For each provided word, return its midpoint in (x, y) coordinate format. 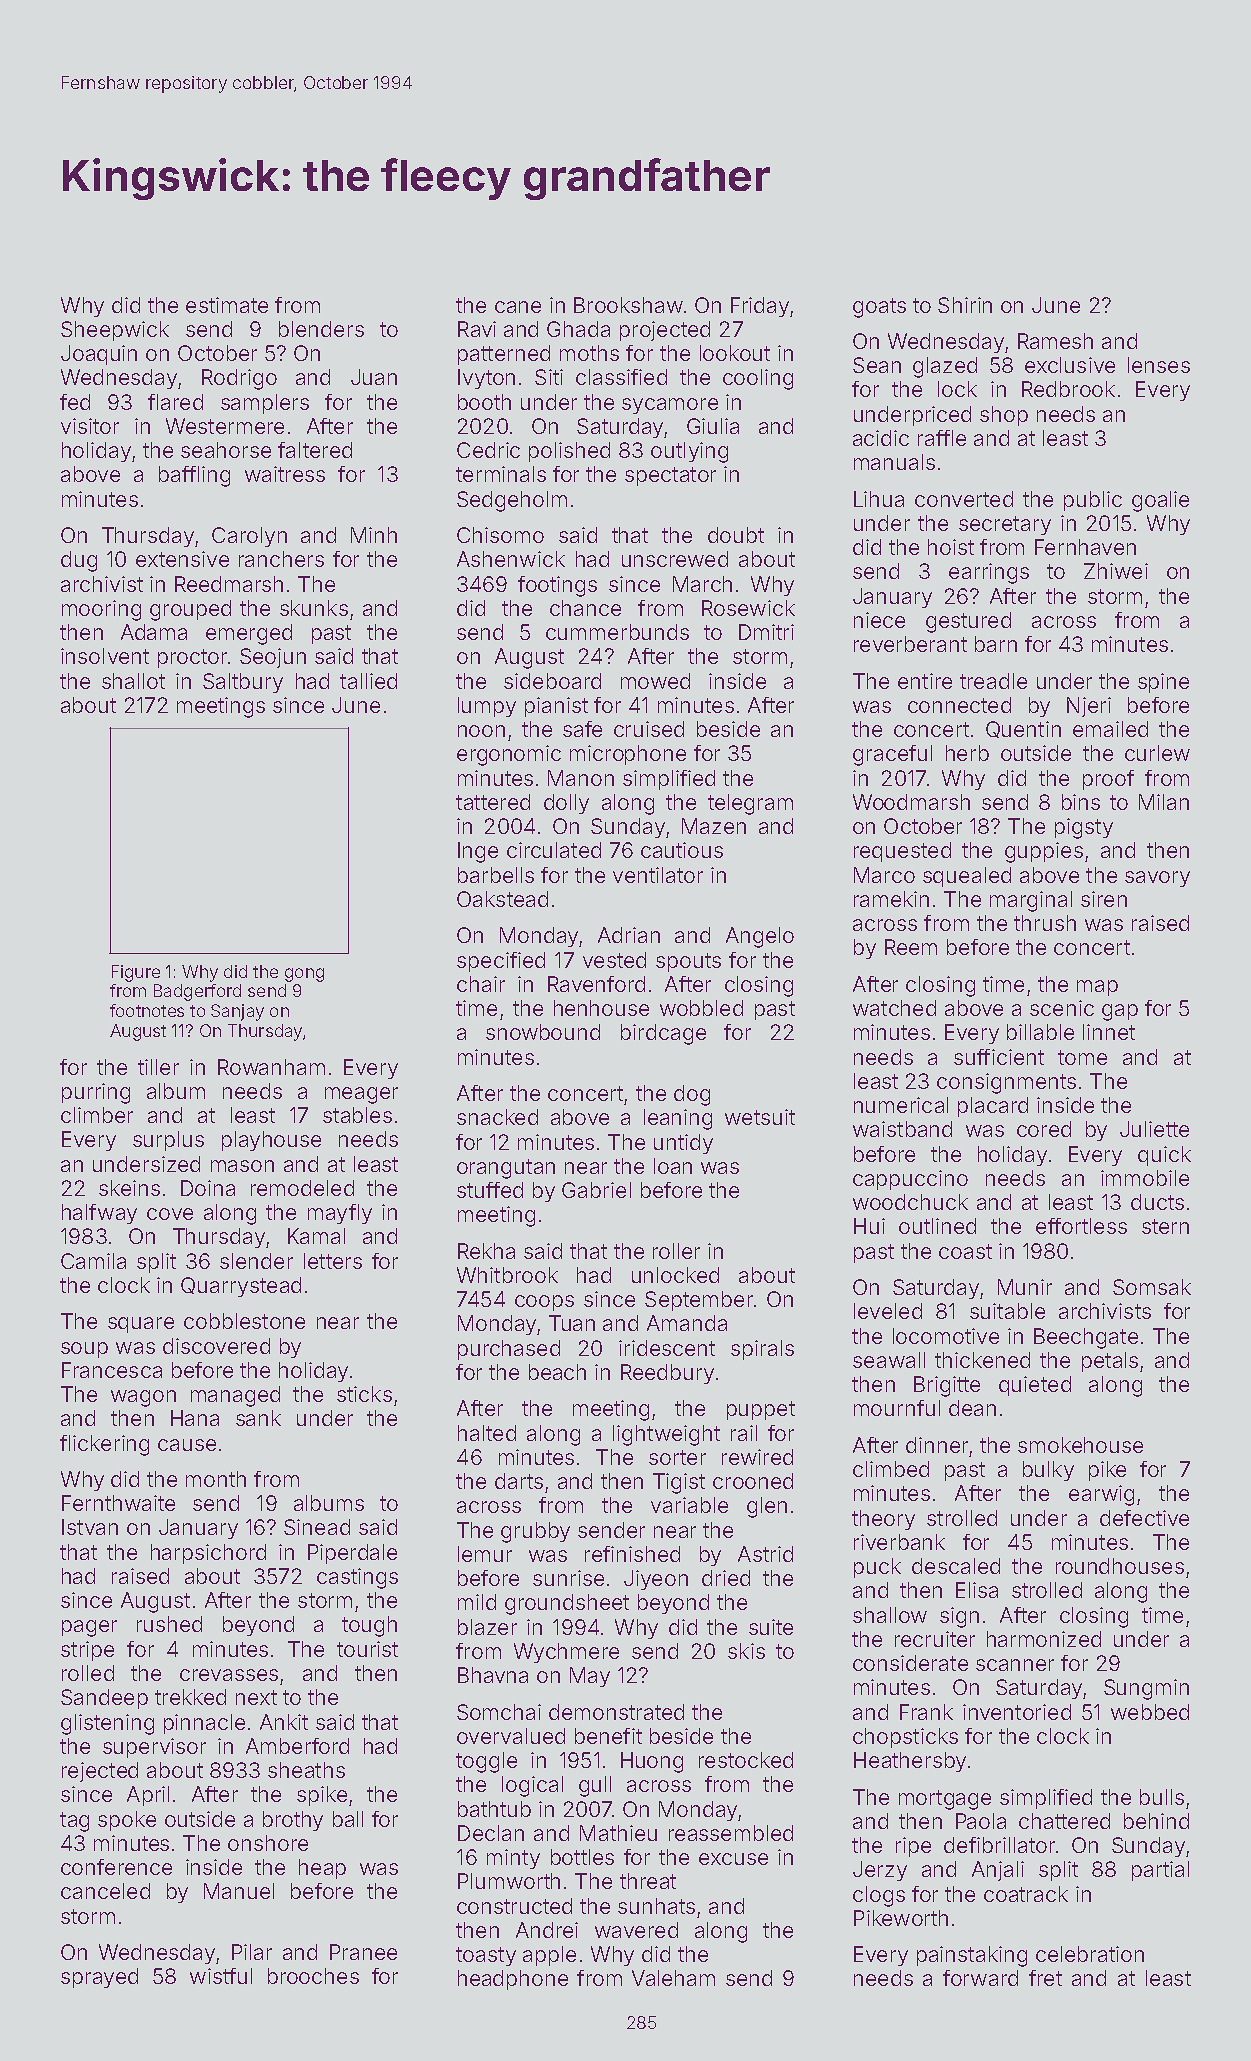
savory (1157, 879)
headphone (513, 1980)
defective (1144, 1518)
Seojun (273, 658)
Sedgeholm (512, 501)
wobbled (701, 1008)
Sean (877, 365)
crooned (753, 1481)
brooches (313, 1976)
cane (518, 307)
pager (89, 1628)
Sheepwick (115, 331)
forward (980, 1978)
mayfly (340, 1214)
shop (1004, 416)
